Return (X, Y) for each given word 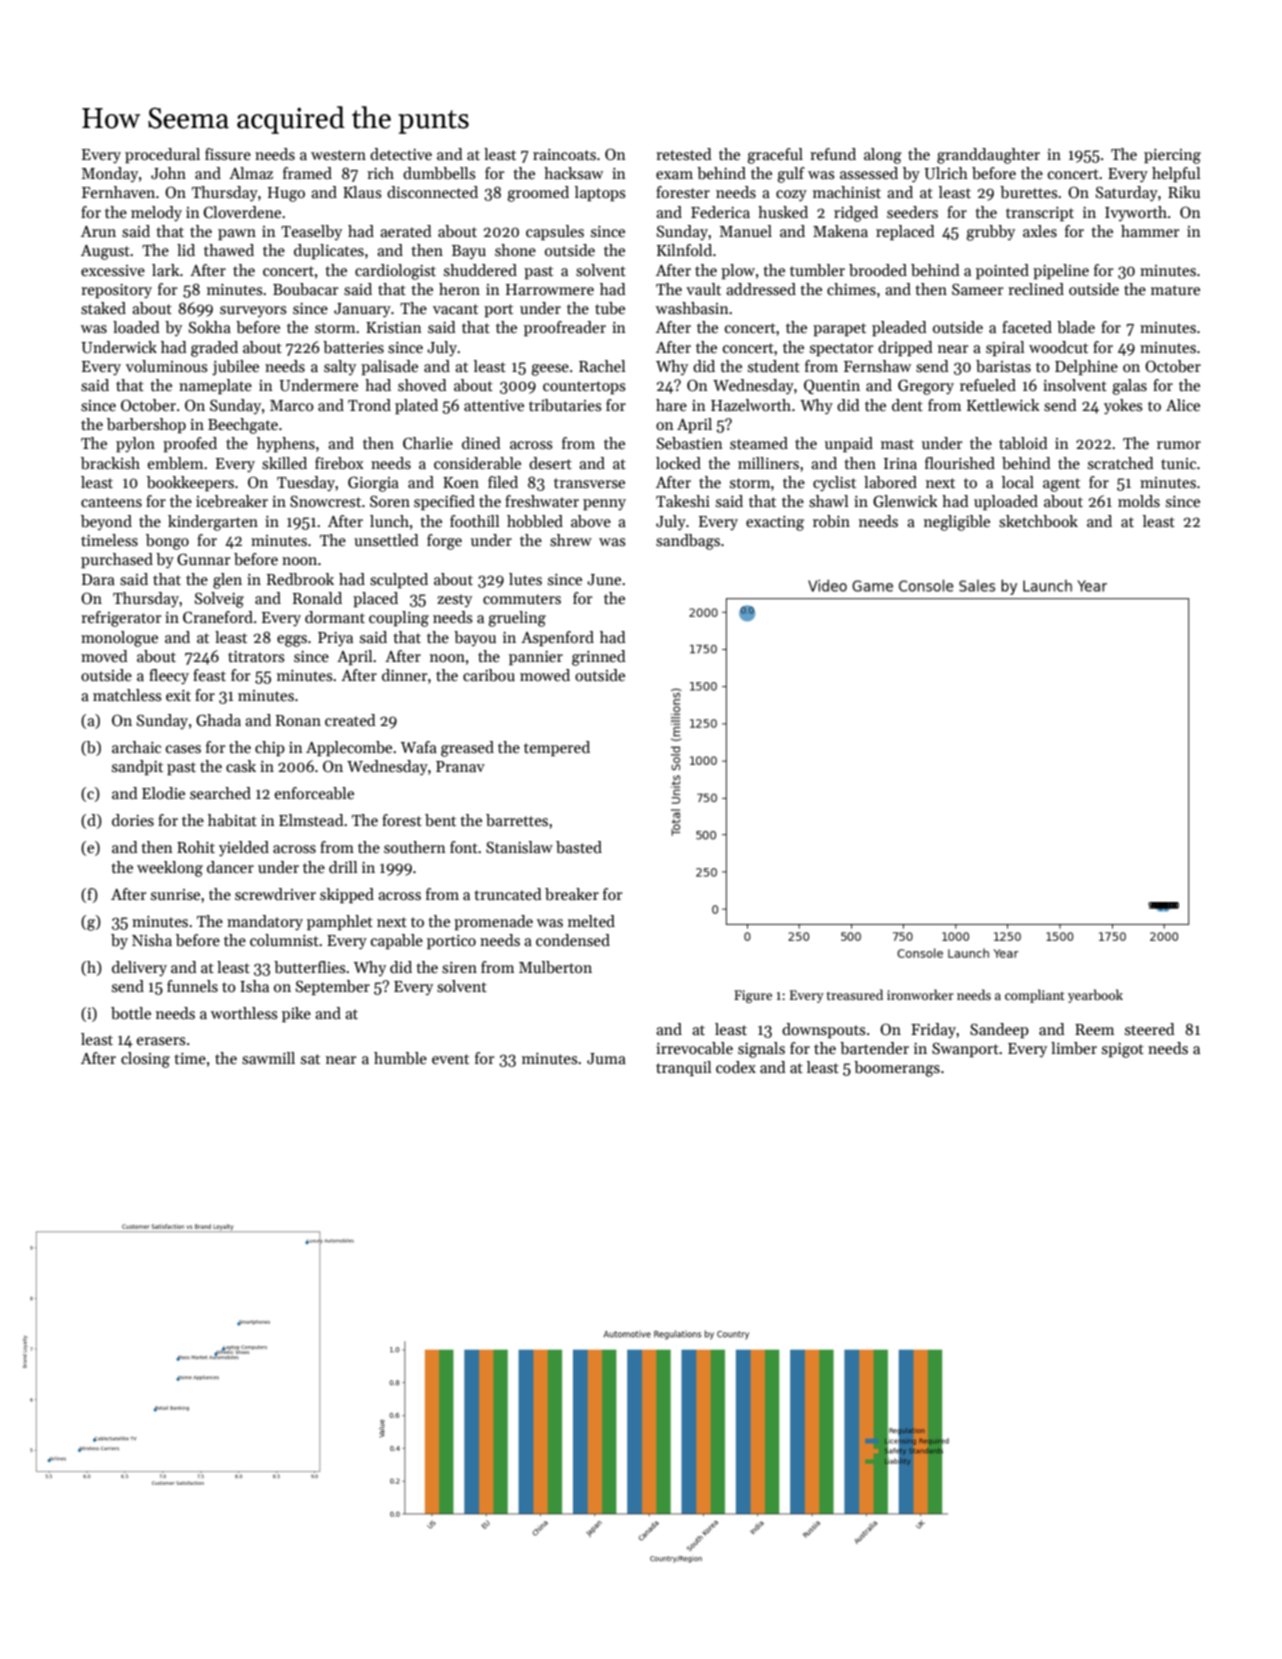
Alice (1183, 405)
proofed (190, 444)
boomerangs (897, 1069)
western (338, 155)
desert (550, 463)
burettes (1029, 192)
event (450, 1059)
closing (145, 1060)
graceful (775, 156)
